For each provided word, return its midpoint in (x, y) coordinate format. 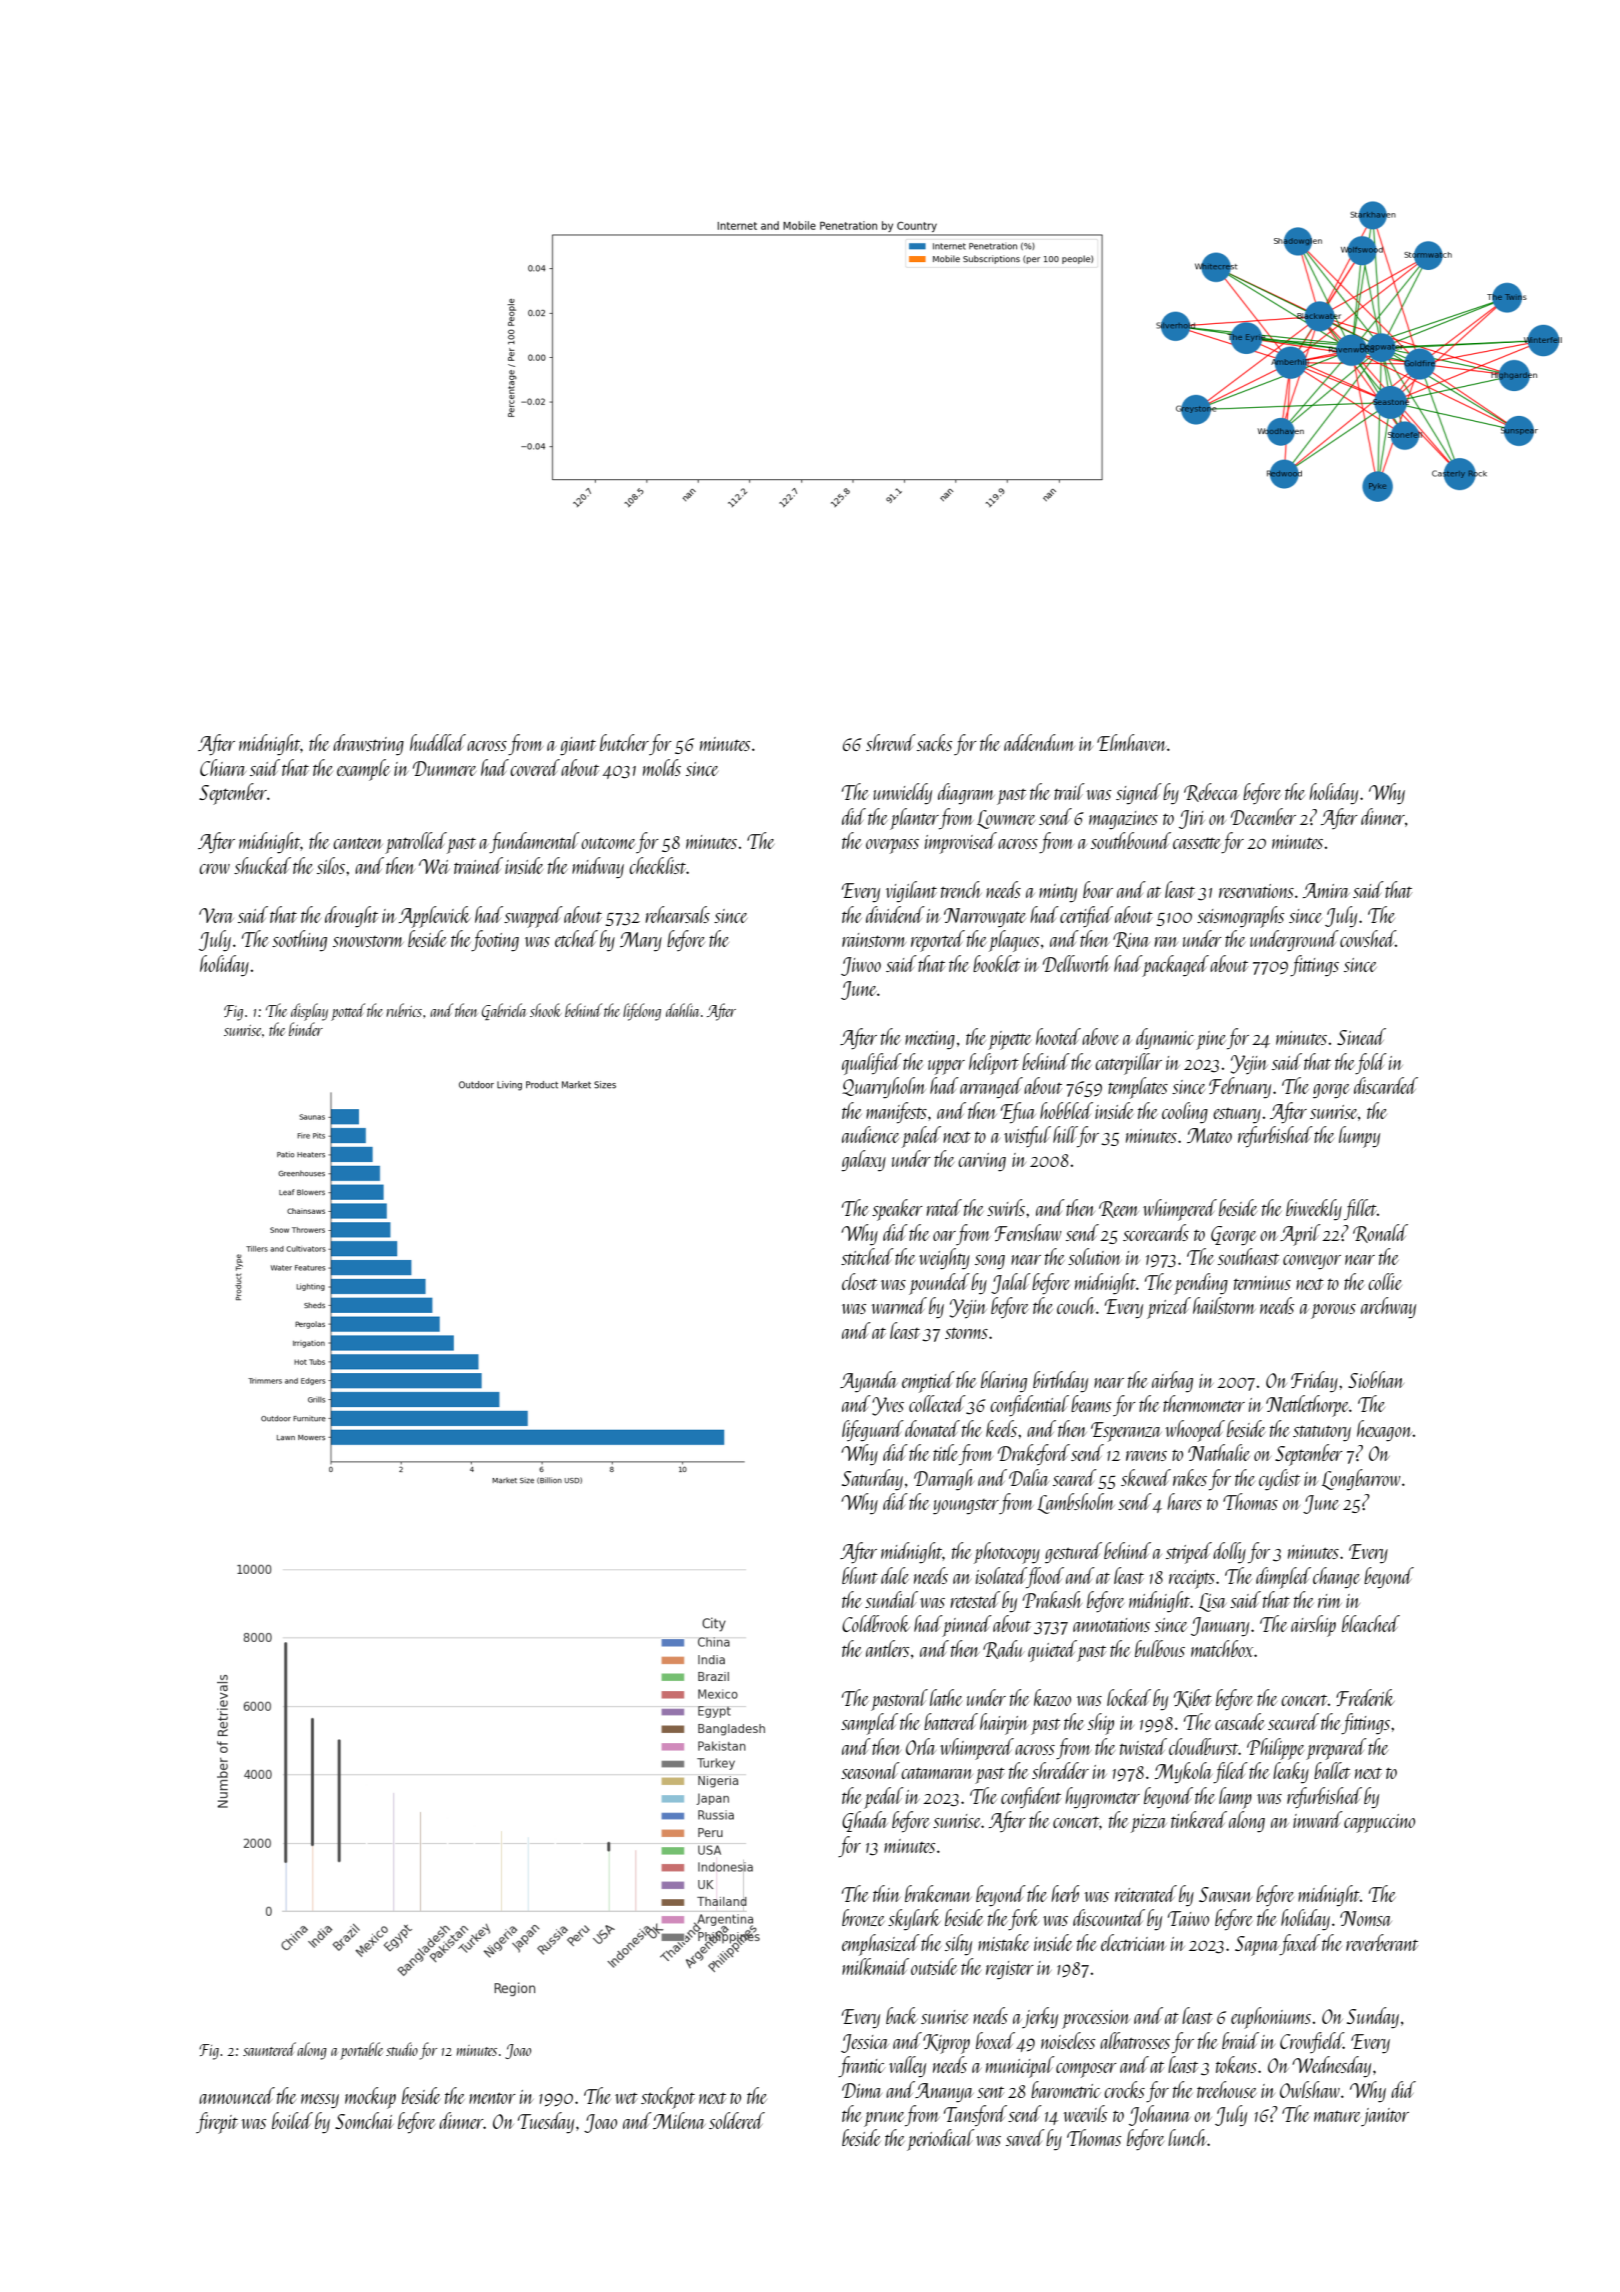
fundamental (534, 842)
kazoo (1052, 1697)
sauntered (269, 2049)
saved (1025, 2137)
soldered (737, 2120)
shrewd (891, 742)
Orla (921, 1746)
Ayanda (869, 1381)
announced (237, 2095)
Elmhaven (1132, 742)
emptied (928, 1382)
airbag (1172, 1381)
